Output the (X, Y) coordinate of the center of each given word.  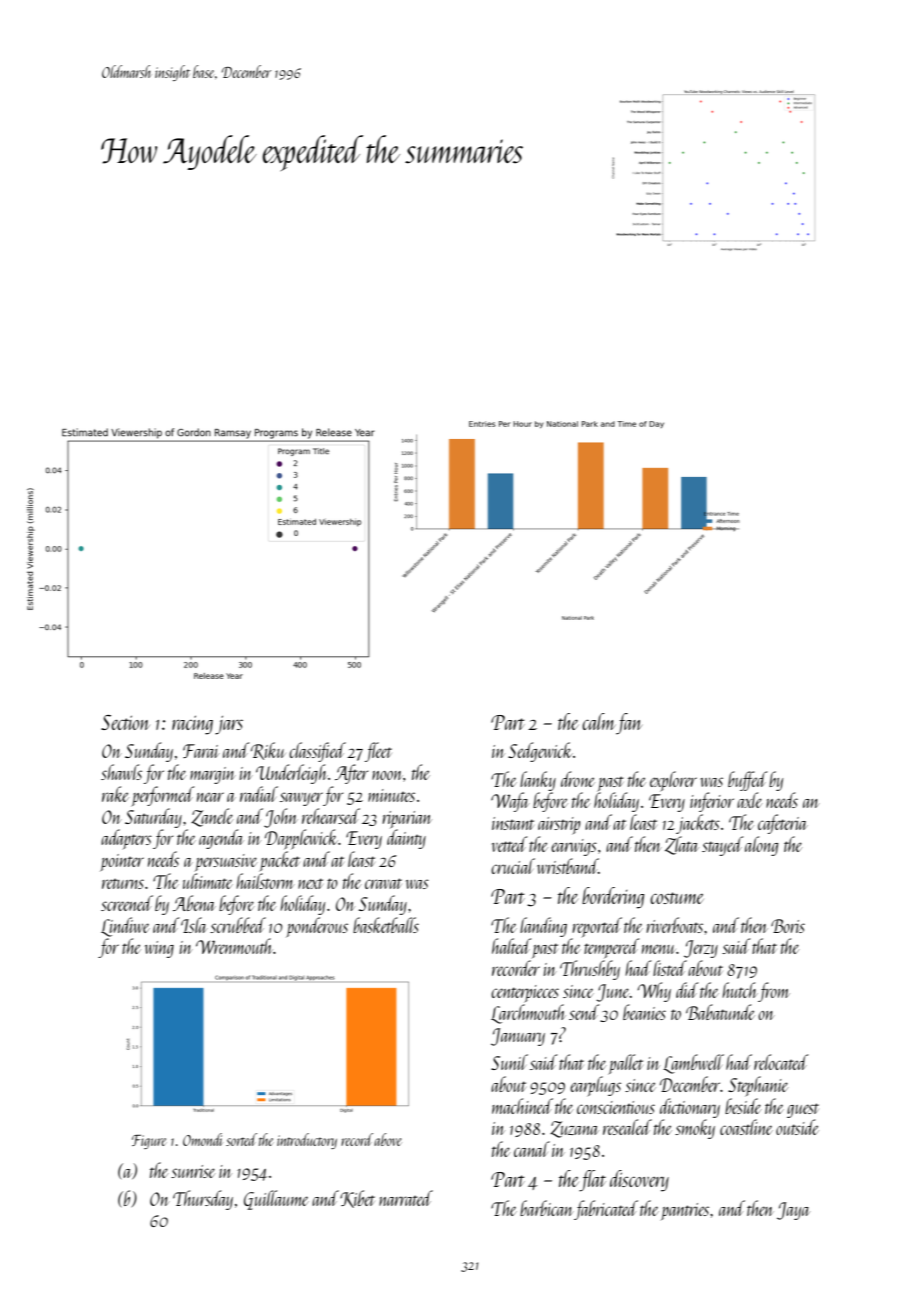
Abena (194, 903)
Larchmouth (528, 1014)
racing (192, 725)
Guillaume (276, 1200)
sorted (241, 1139)
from (773, 992)
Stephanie (758, 1086)
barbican (546, 1208)
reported (597, 927)
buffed (748, 781)
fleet (378, 752)
